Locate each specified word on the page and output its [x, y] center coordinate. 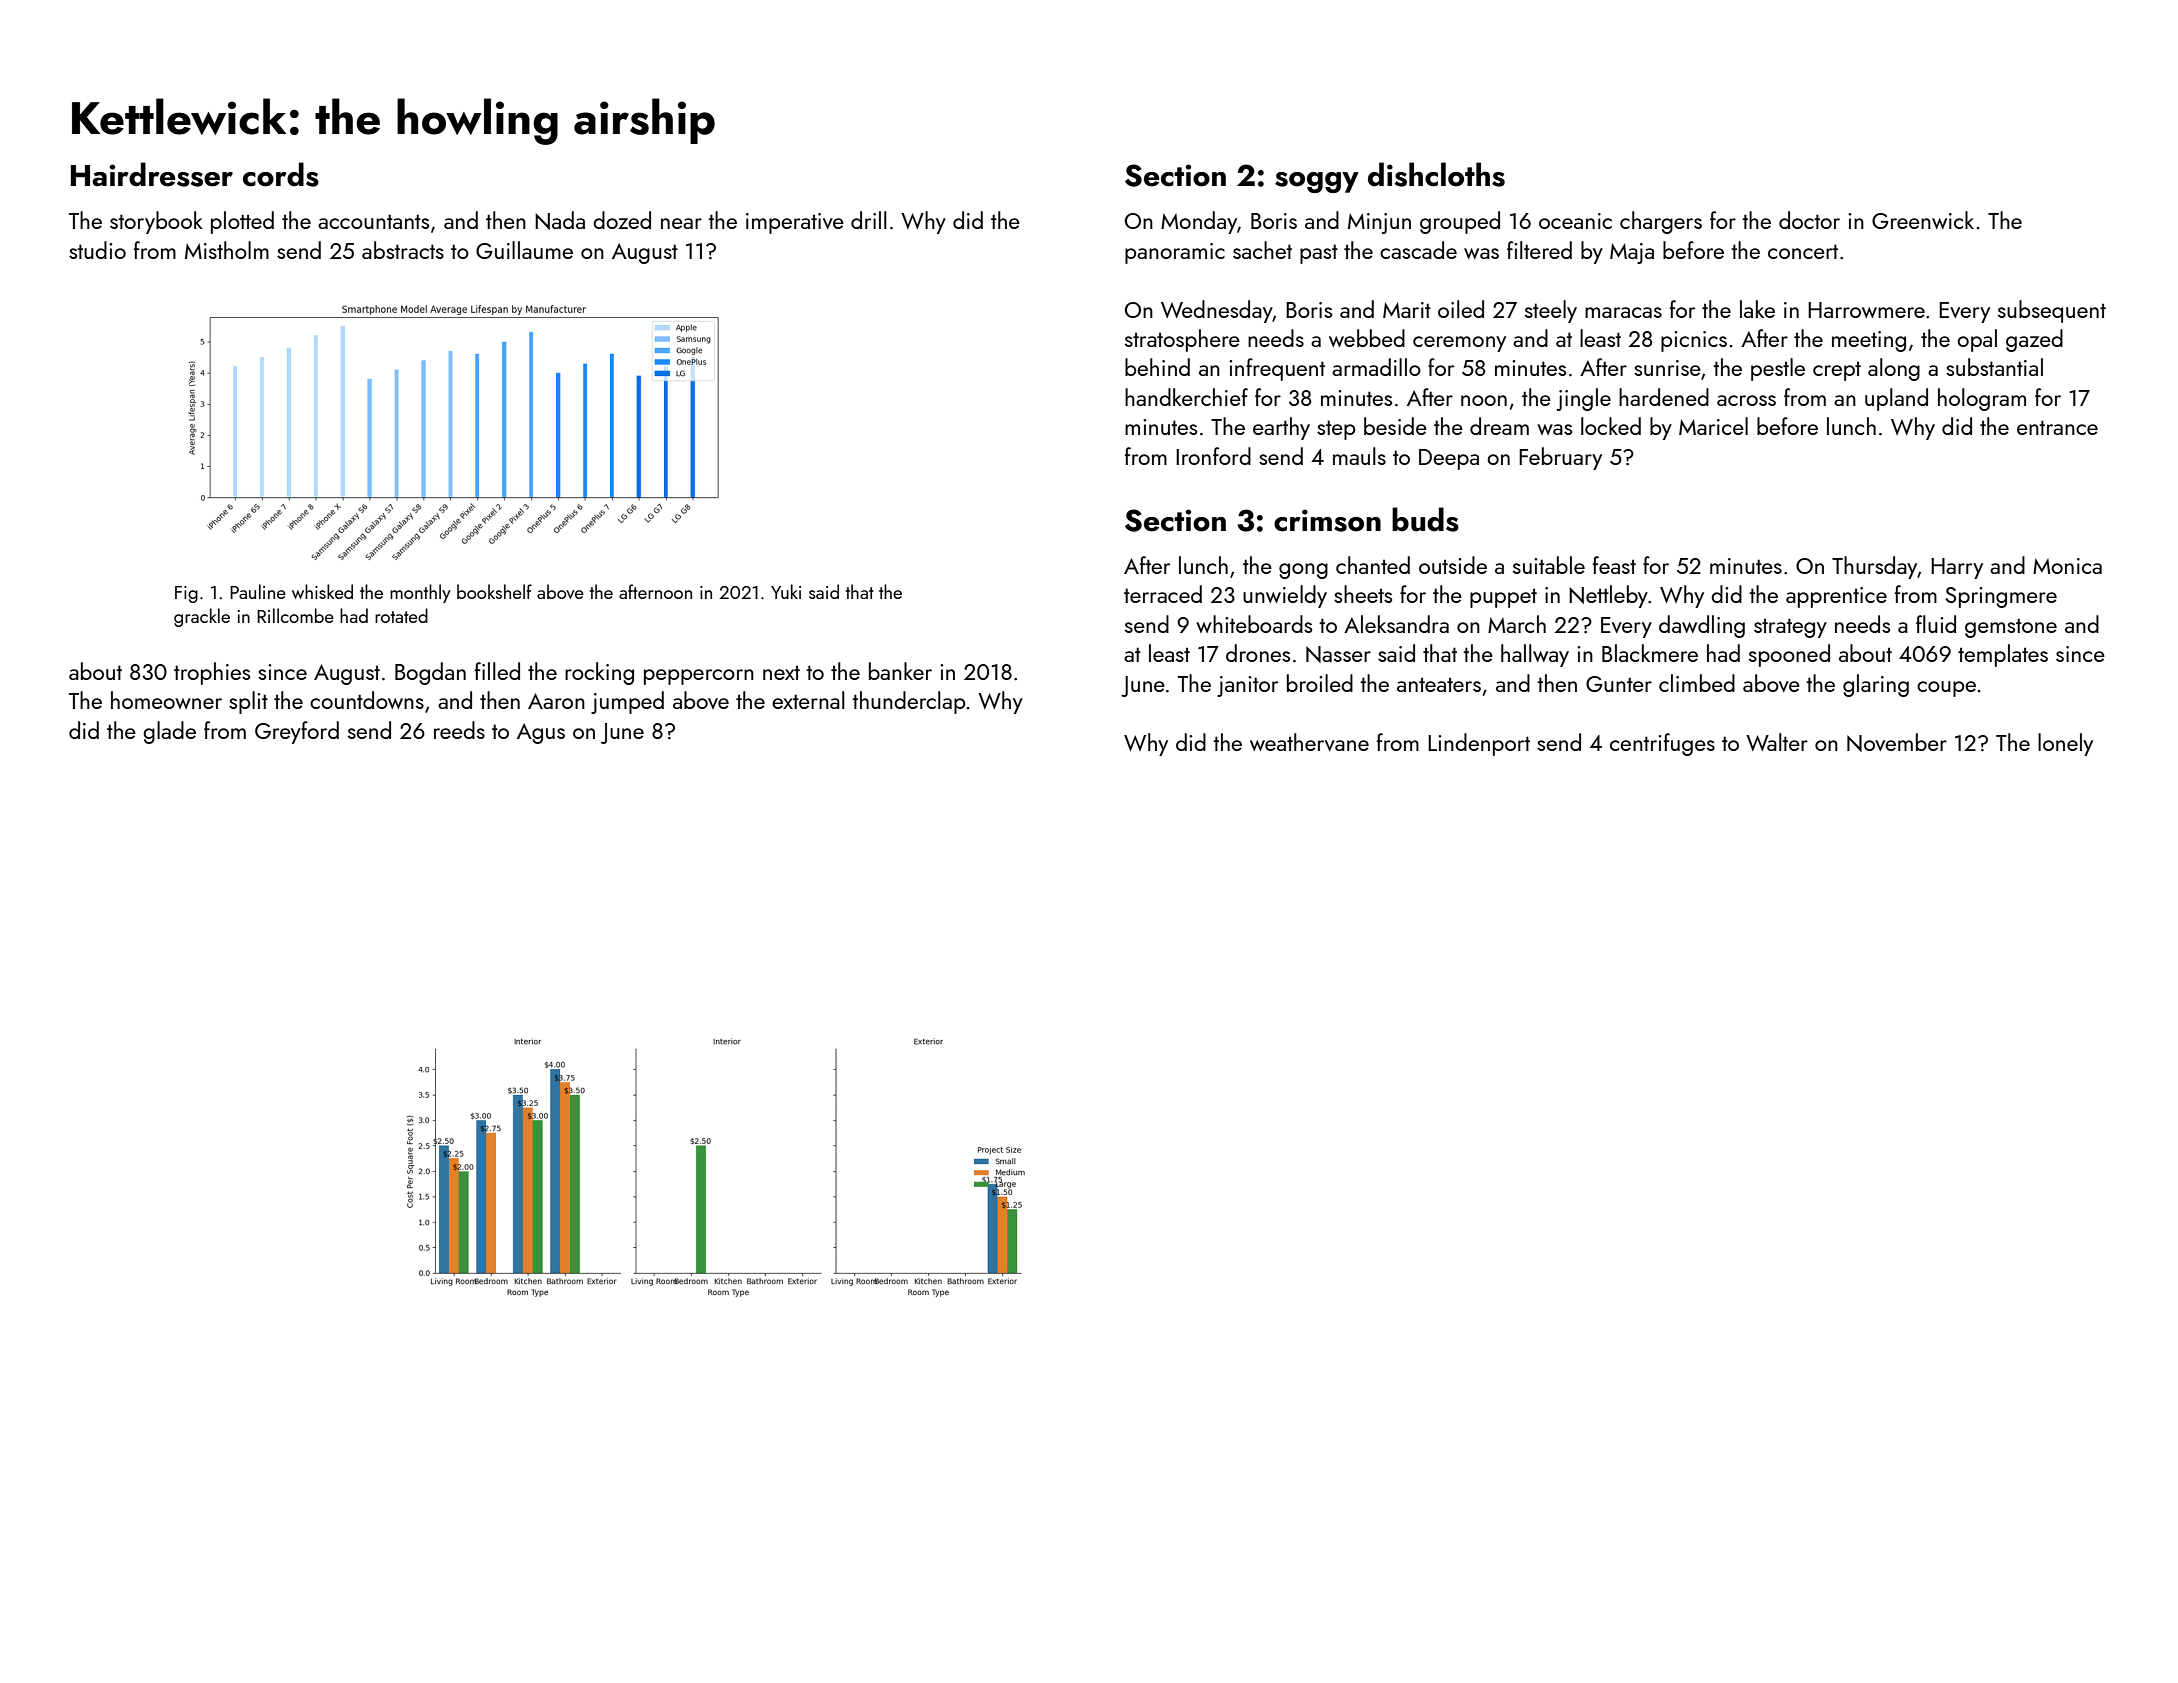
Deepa [1449, 459]
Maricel [1713, 426]
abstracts [403, 250]
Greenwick [1923, 220]
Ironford [1213, 456]
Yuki [786, 591]
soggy [1317, 182]
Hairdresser [152, 174]
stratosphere [1182, 340]
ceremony [1459, 344]
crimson [1327, 520]
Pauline [258, 591]
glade [169, 732]
